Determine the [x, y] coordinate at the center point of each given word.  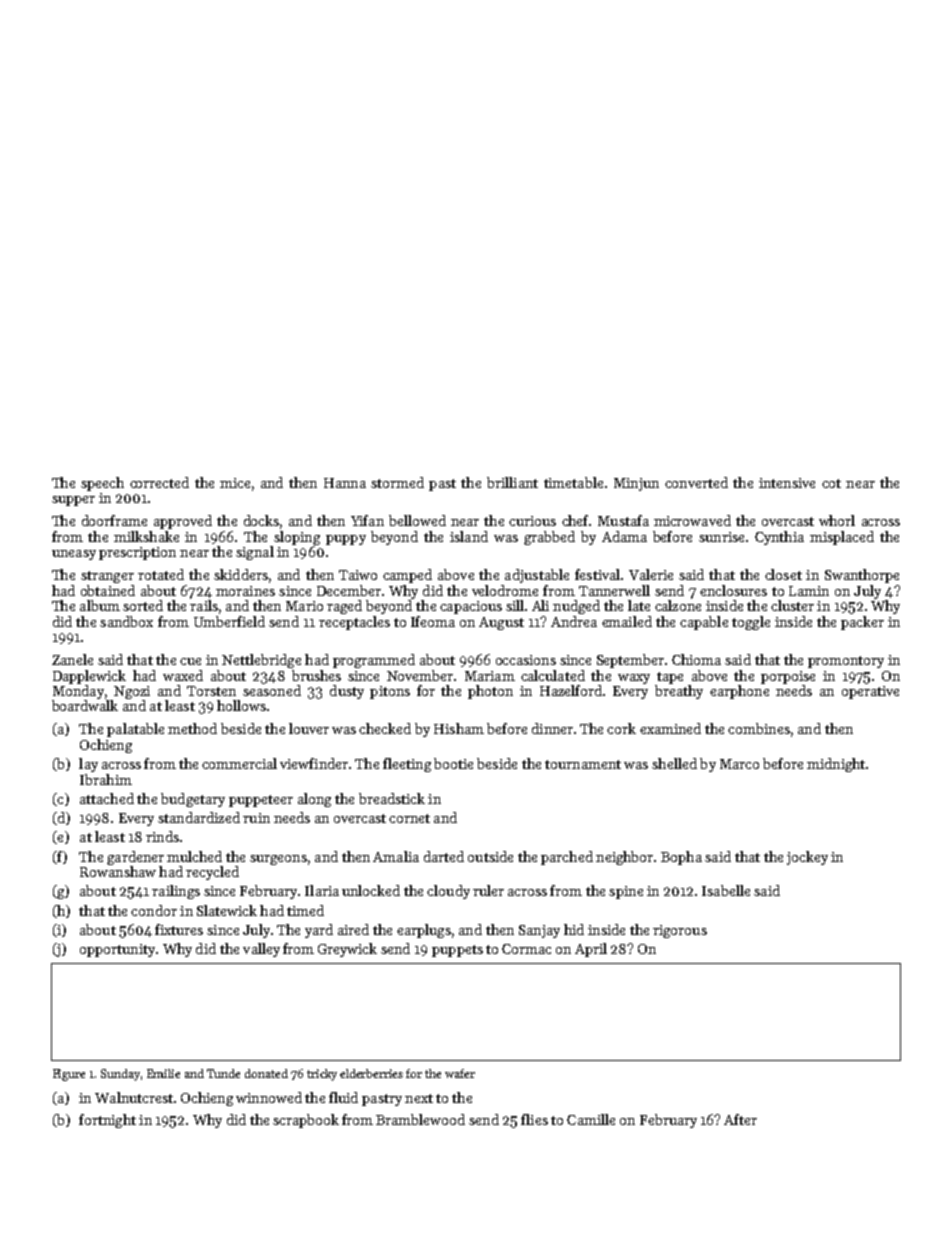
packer [862, 623]
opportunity [117, 950]
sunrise [721, 537]
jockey [807, 858]
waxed [183, 675]
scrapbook [306, 1121]
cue [190, 661]
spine [626, 892]
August [501, 623]
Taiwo [358, 575]
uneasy [74, 555]
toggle [751, 623]
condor [154, 910]
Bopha [681, 858]
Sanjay [539, 931]
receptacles [354, 623]
